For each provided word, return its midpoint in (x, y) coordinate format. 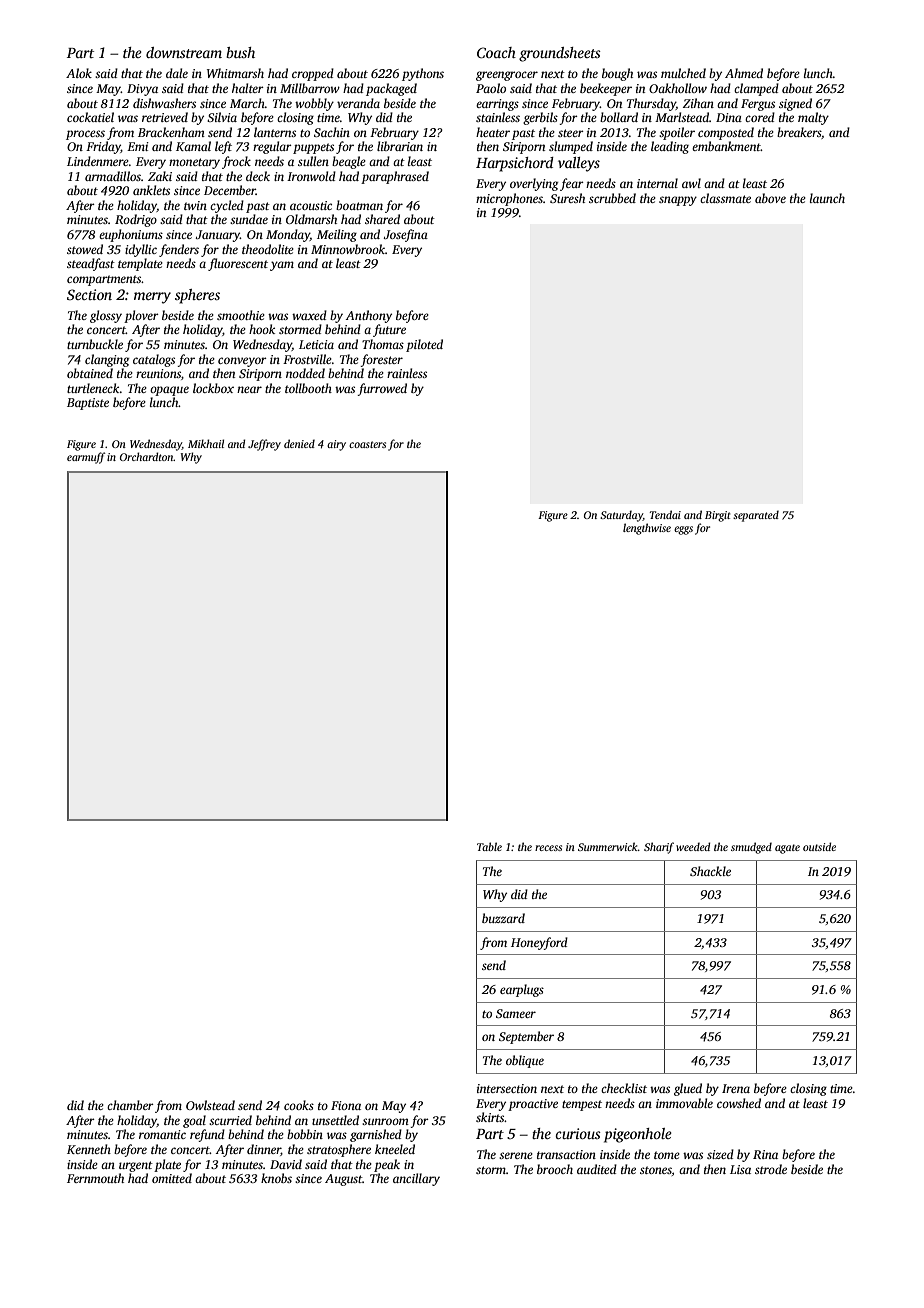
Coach (496, 52)
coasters (367, 444)
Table (489, 846)
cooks (299, 1105)
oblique (525, 1061)
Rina (765, 1154)
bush (240, 52)
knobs (276, 1178)
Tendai (665, 514)
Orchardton (147, 456)
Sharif (659, 848)
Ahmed (744, 73)
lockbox (213, 388)
